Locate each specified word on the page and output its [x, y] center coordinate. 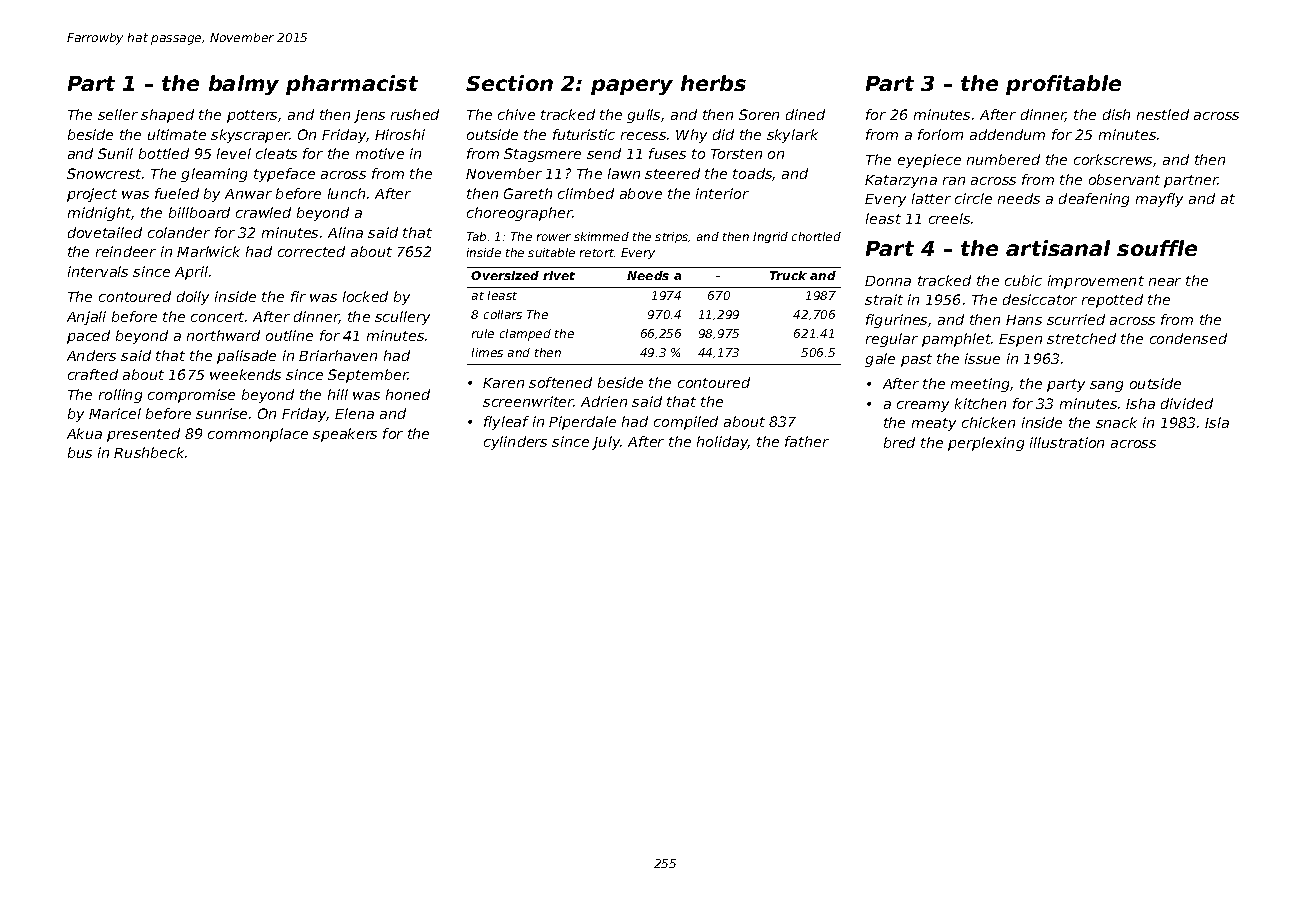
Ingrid [770, 237]
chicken [988, 422]
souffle [1157, 248]
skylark [792, 136]
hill [338, 394]
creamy [923, 406]
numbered [1003, 159]
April [191, 273]
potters [252, 116]
